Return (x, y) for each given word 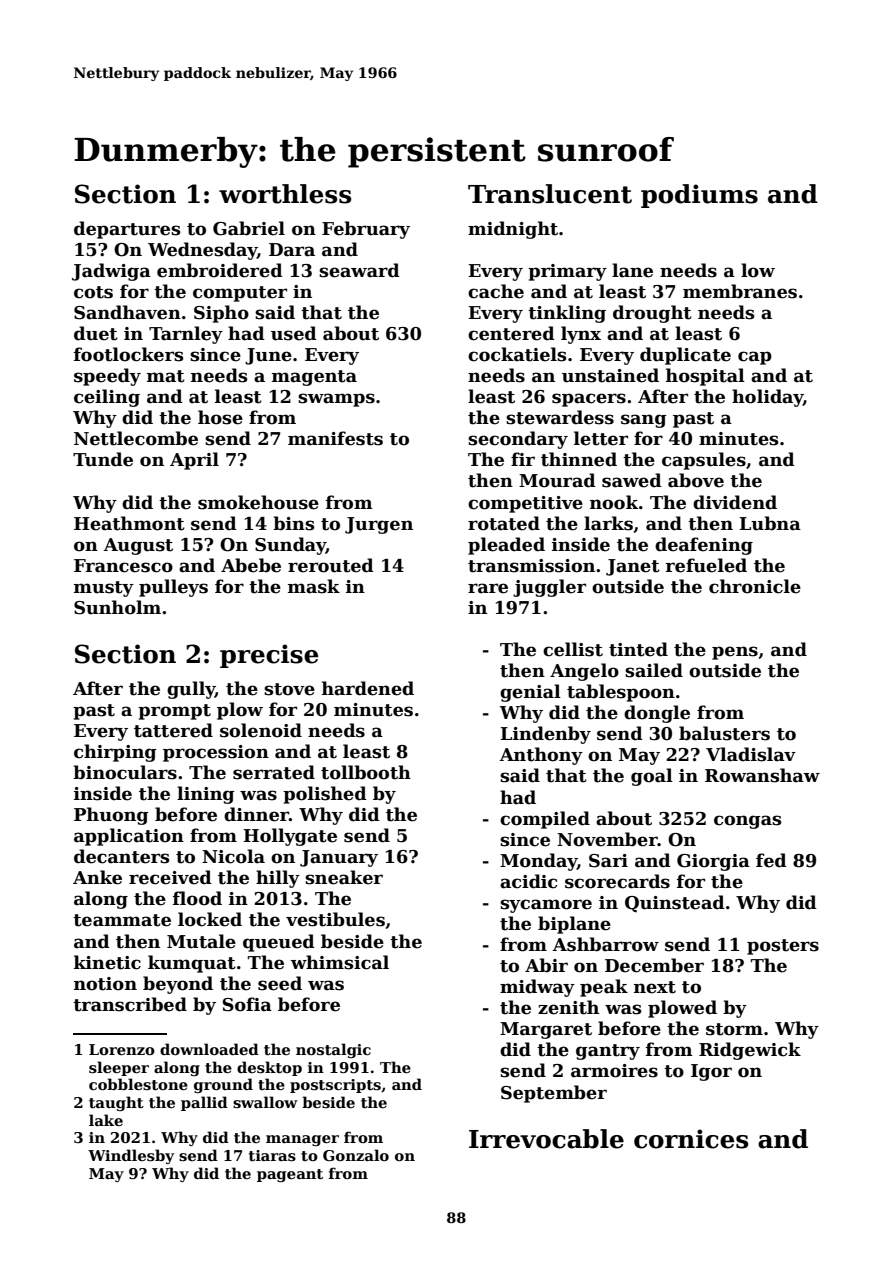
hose (220, 417)
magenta (314, 378)
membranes (740, 291)
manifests (335, 438)
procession (216, 753)
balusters (724, 733)
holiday (767, 398)
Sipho (221, 314)
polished (325, 795)
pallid (204, 1103)
